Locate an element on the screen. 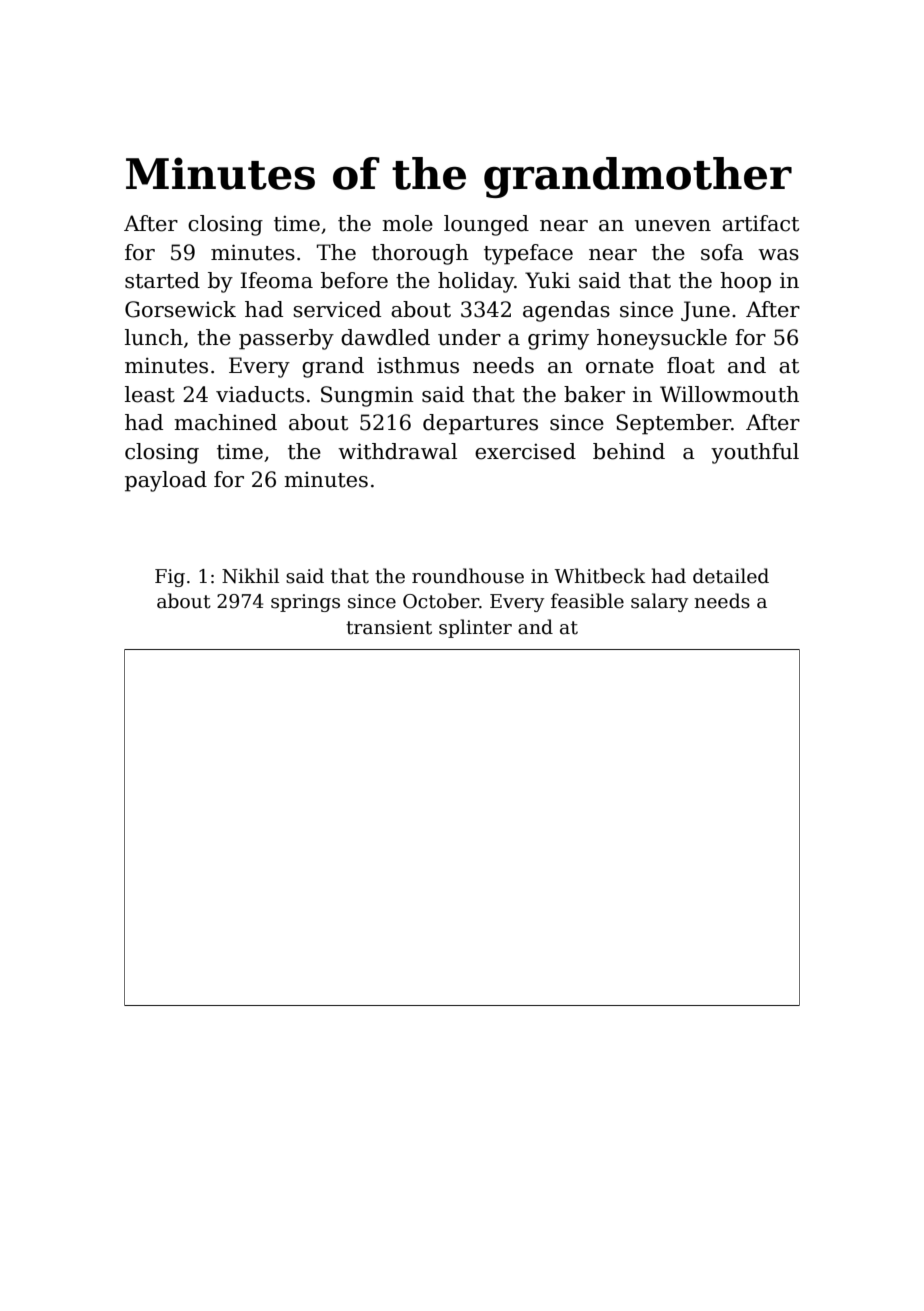 The height and width of the screenshot is (1311, 924). dawdled is located at coordinates (385, 337).
